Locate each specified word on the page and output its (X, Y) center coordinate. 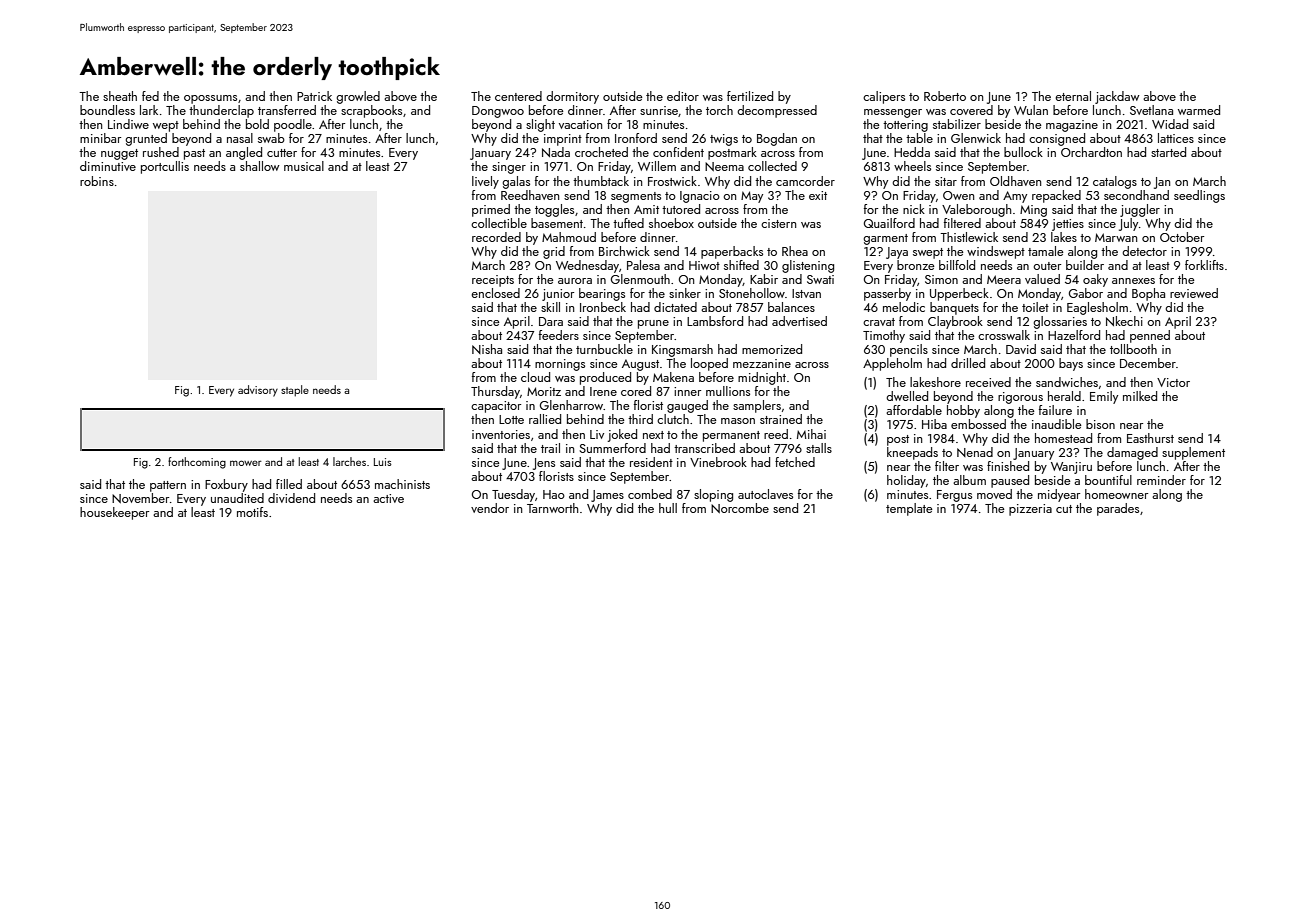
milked (1140, 396)
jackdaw (1117, 97)
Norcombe (740, 508)
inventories (501, 434)
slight (540, 125)
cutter (282, 153)
